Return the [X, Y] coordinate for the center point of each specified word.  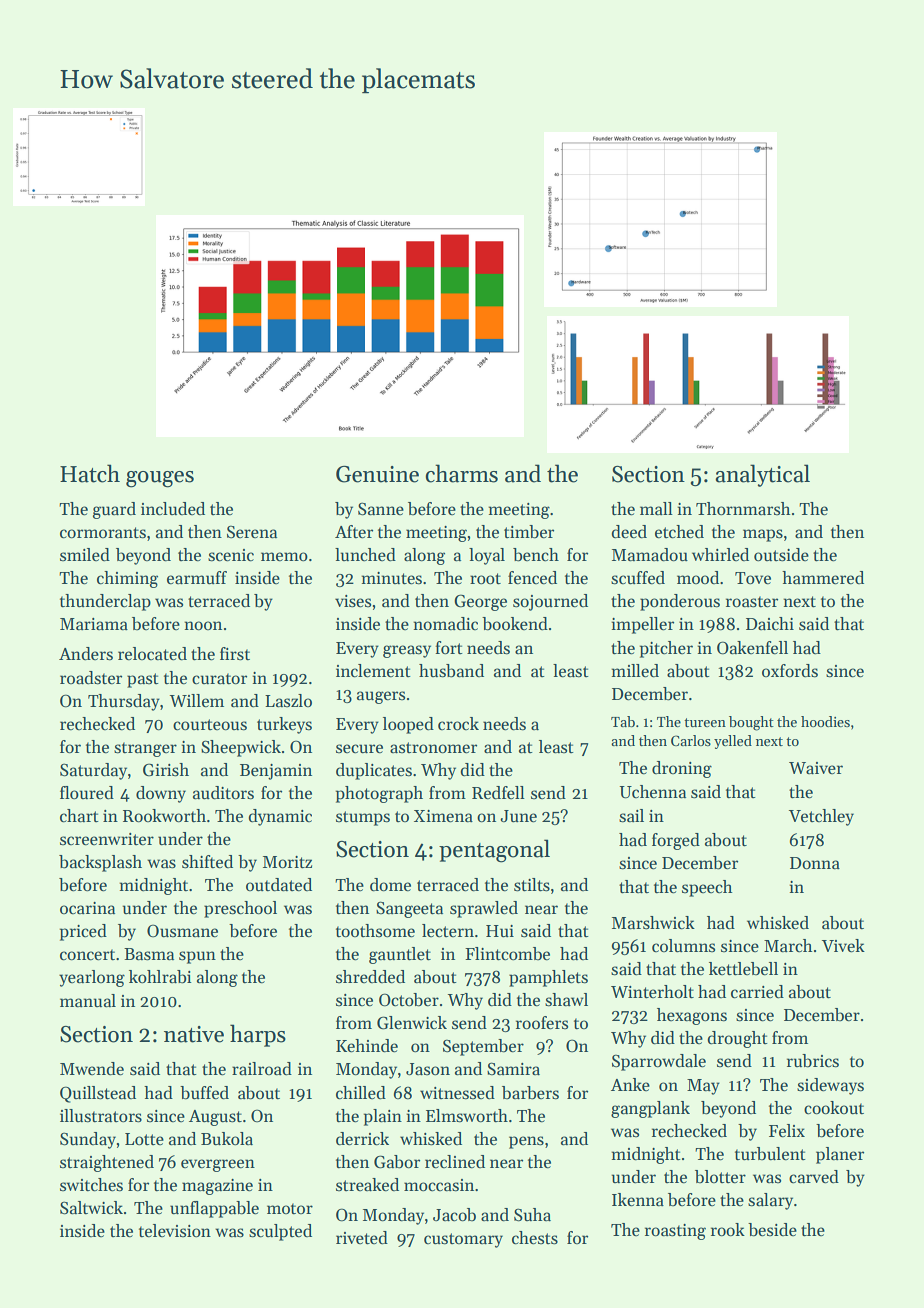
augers [381, 697]
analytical [762, 475]
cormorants [103, 533]
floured [87, 793]
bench [536, 555]
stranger [145, 749]
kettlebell [743, 969]
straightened [107, 1163]
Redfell [498, 793]
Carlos [691, 740]
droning [682, 769]
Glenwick [412, 1023]
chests [535, 1238]
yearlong [92, 978]
